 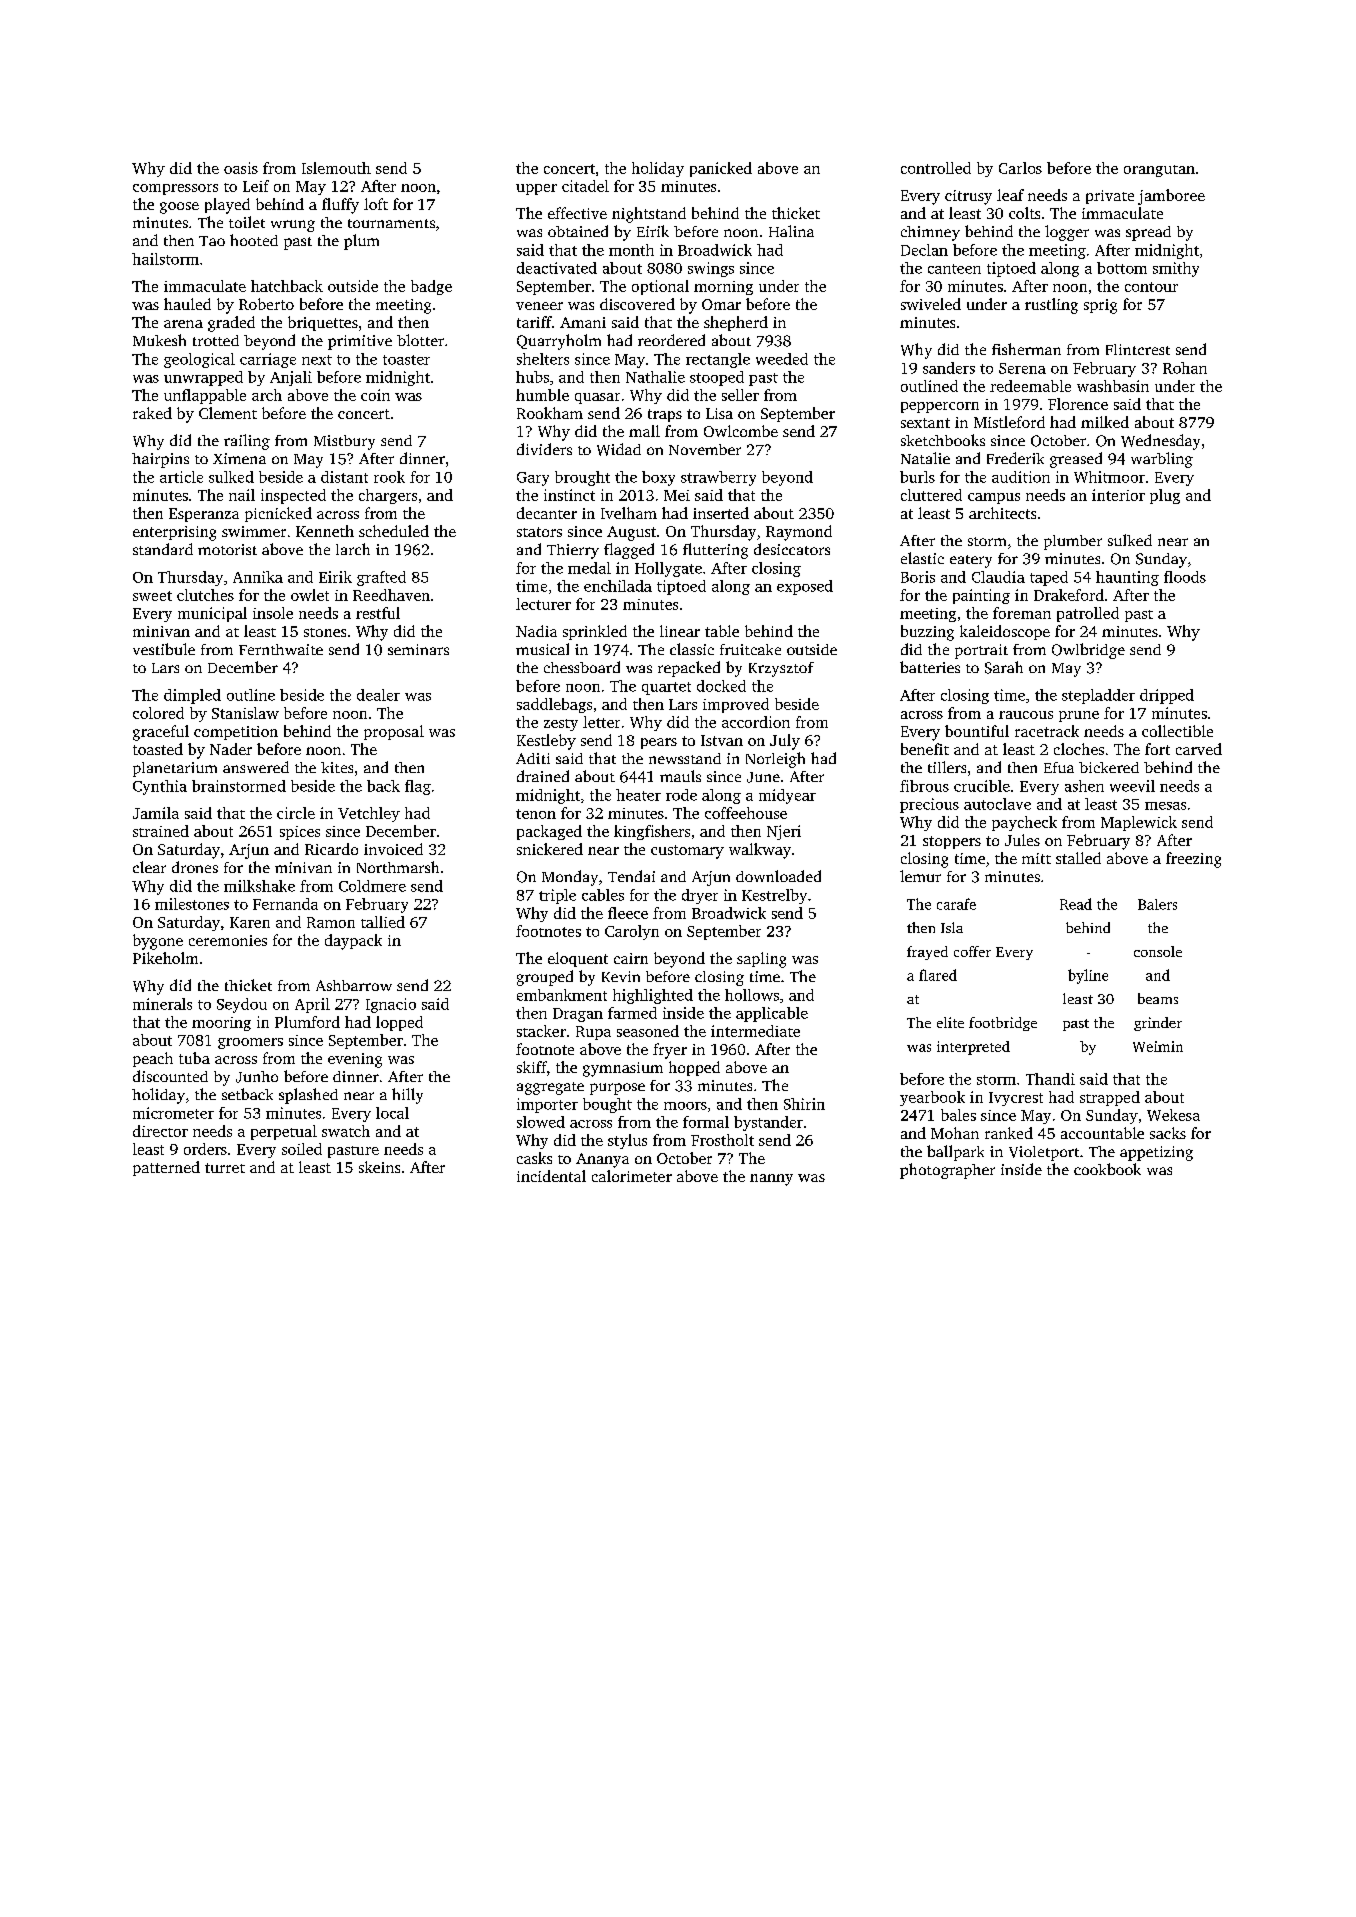 I want to click on oasis, so click(x=241, y=168).
